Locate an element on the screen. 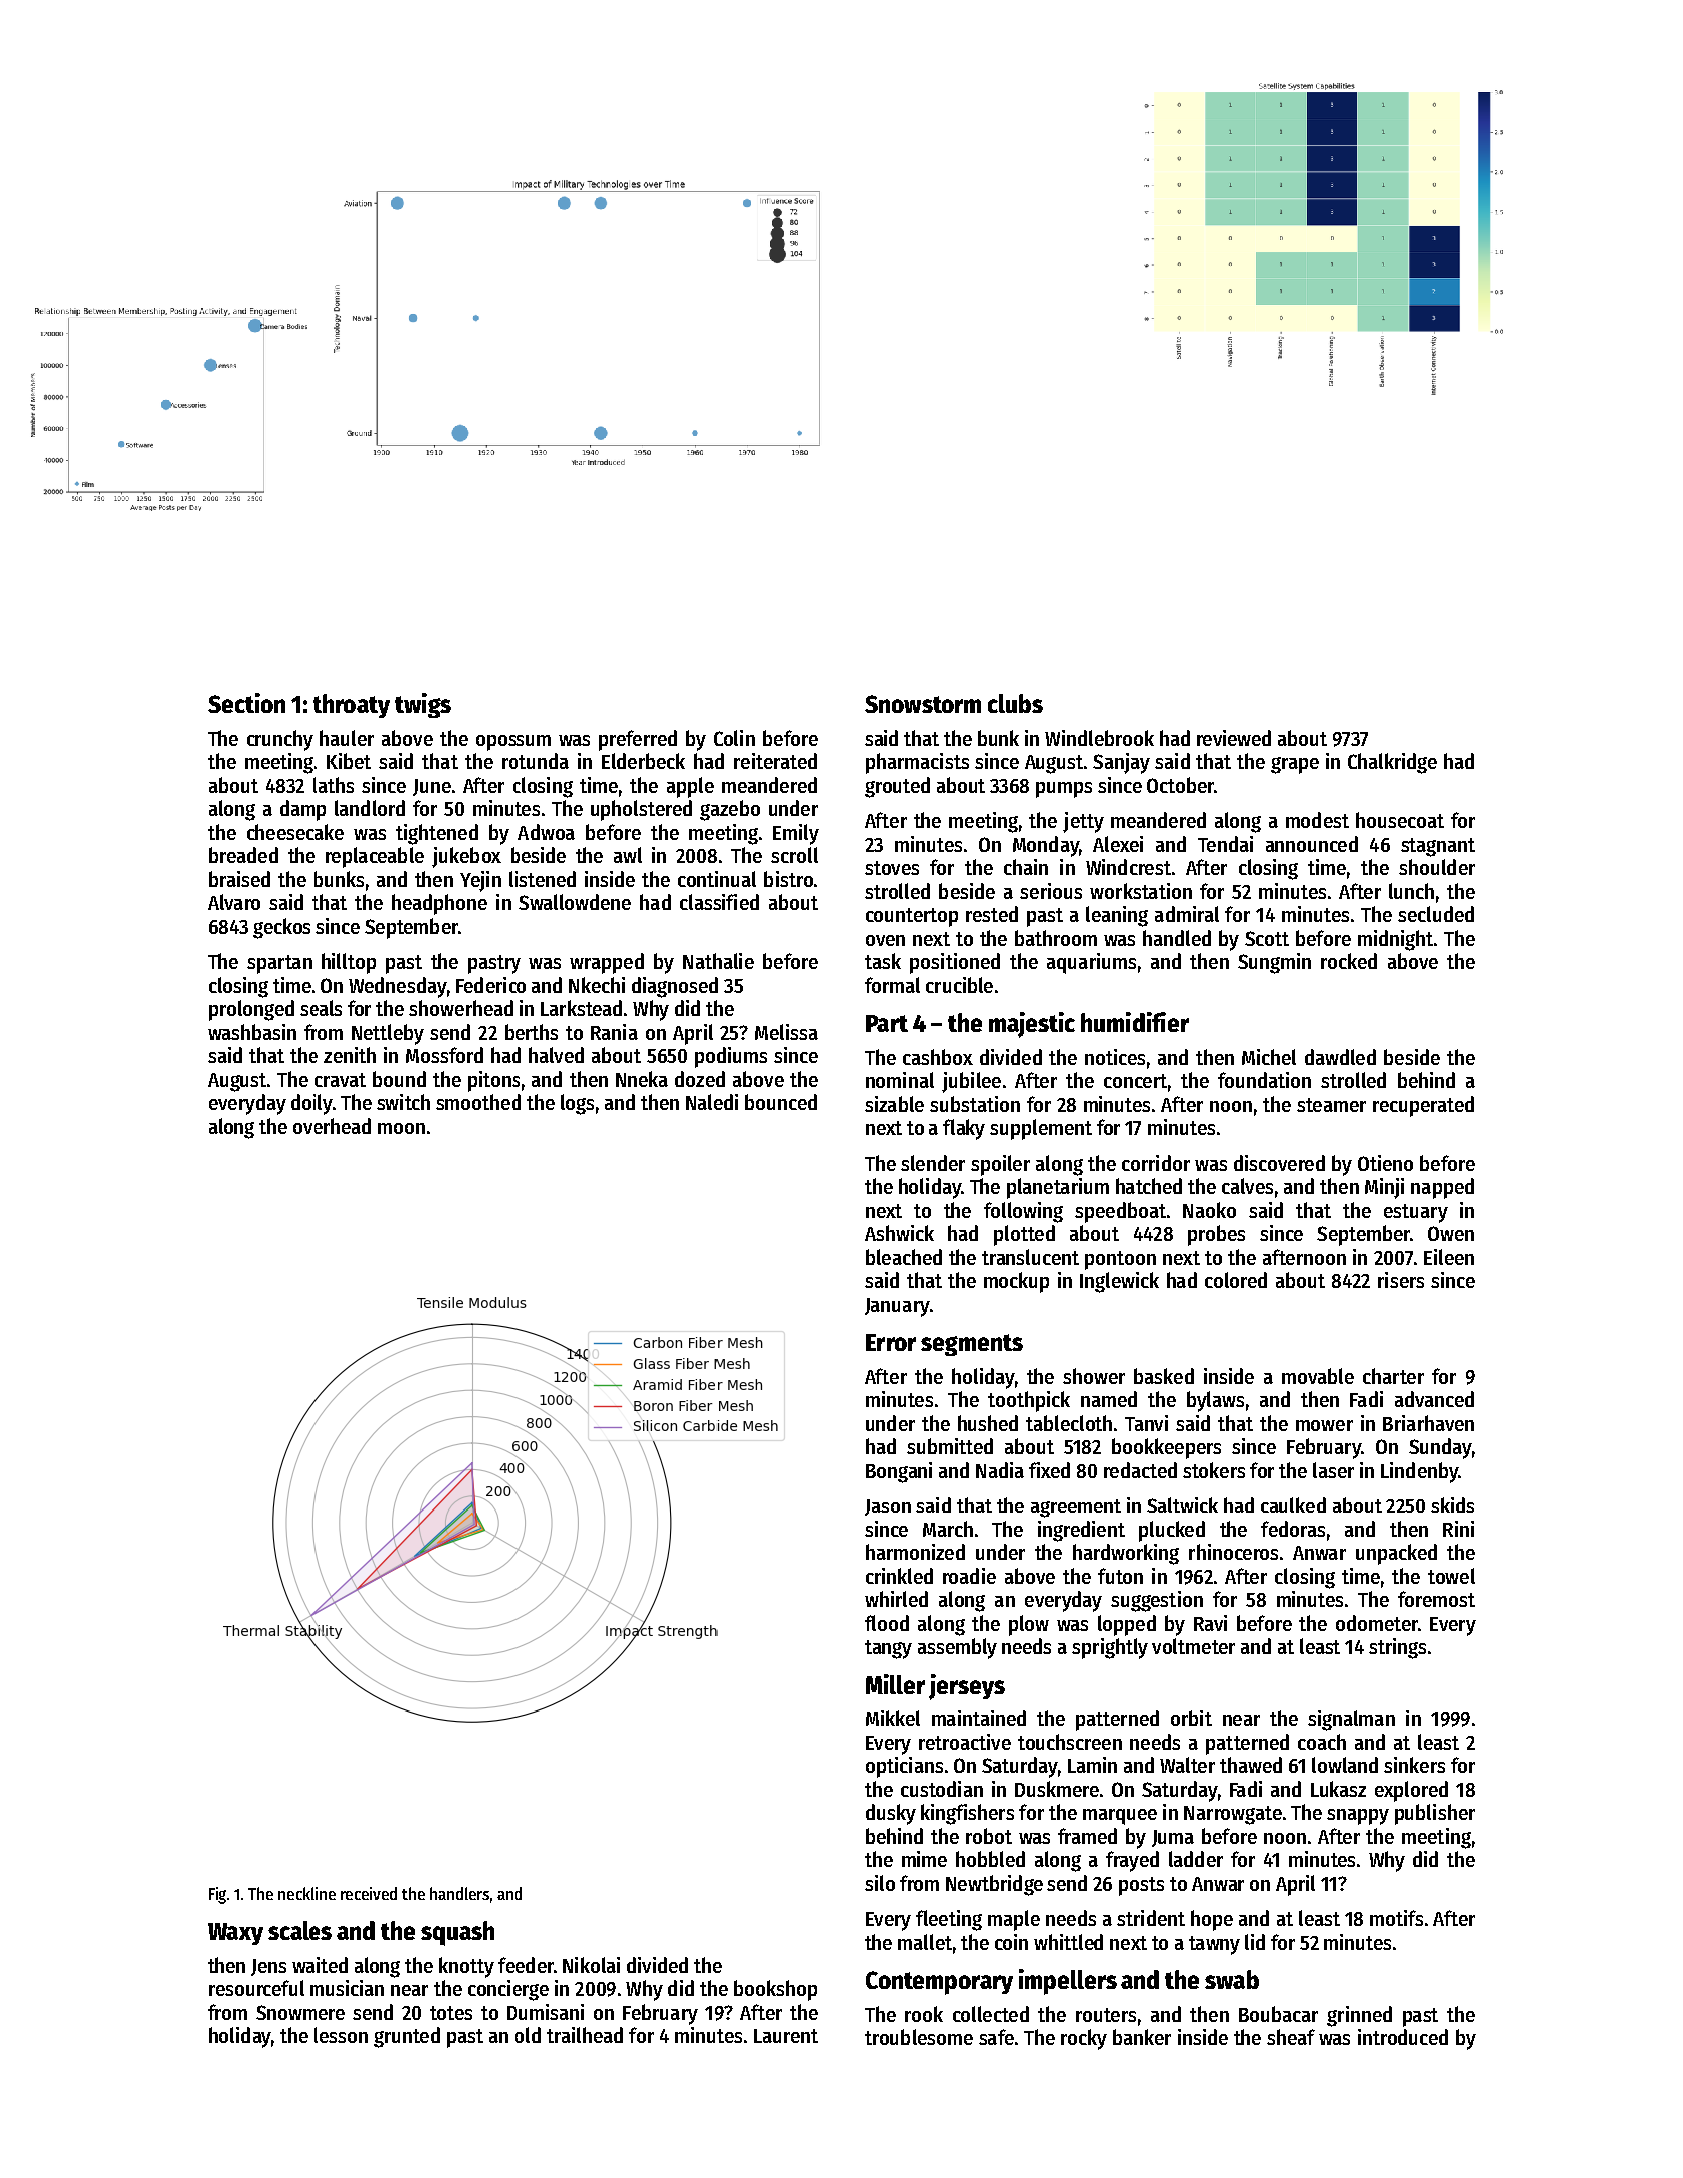 This screenshot has width=1683, height=2178. sizable is located at coordinates (894, 1104).
